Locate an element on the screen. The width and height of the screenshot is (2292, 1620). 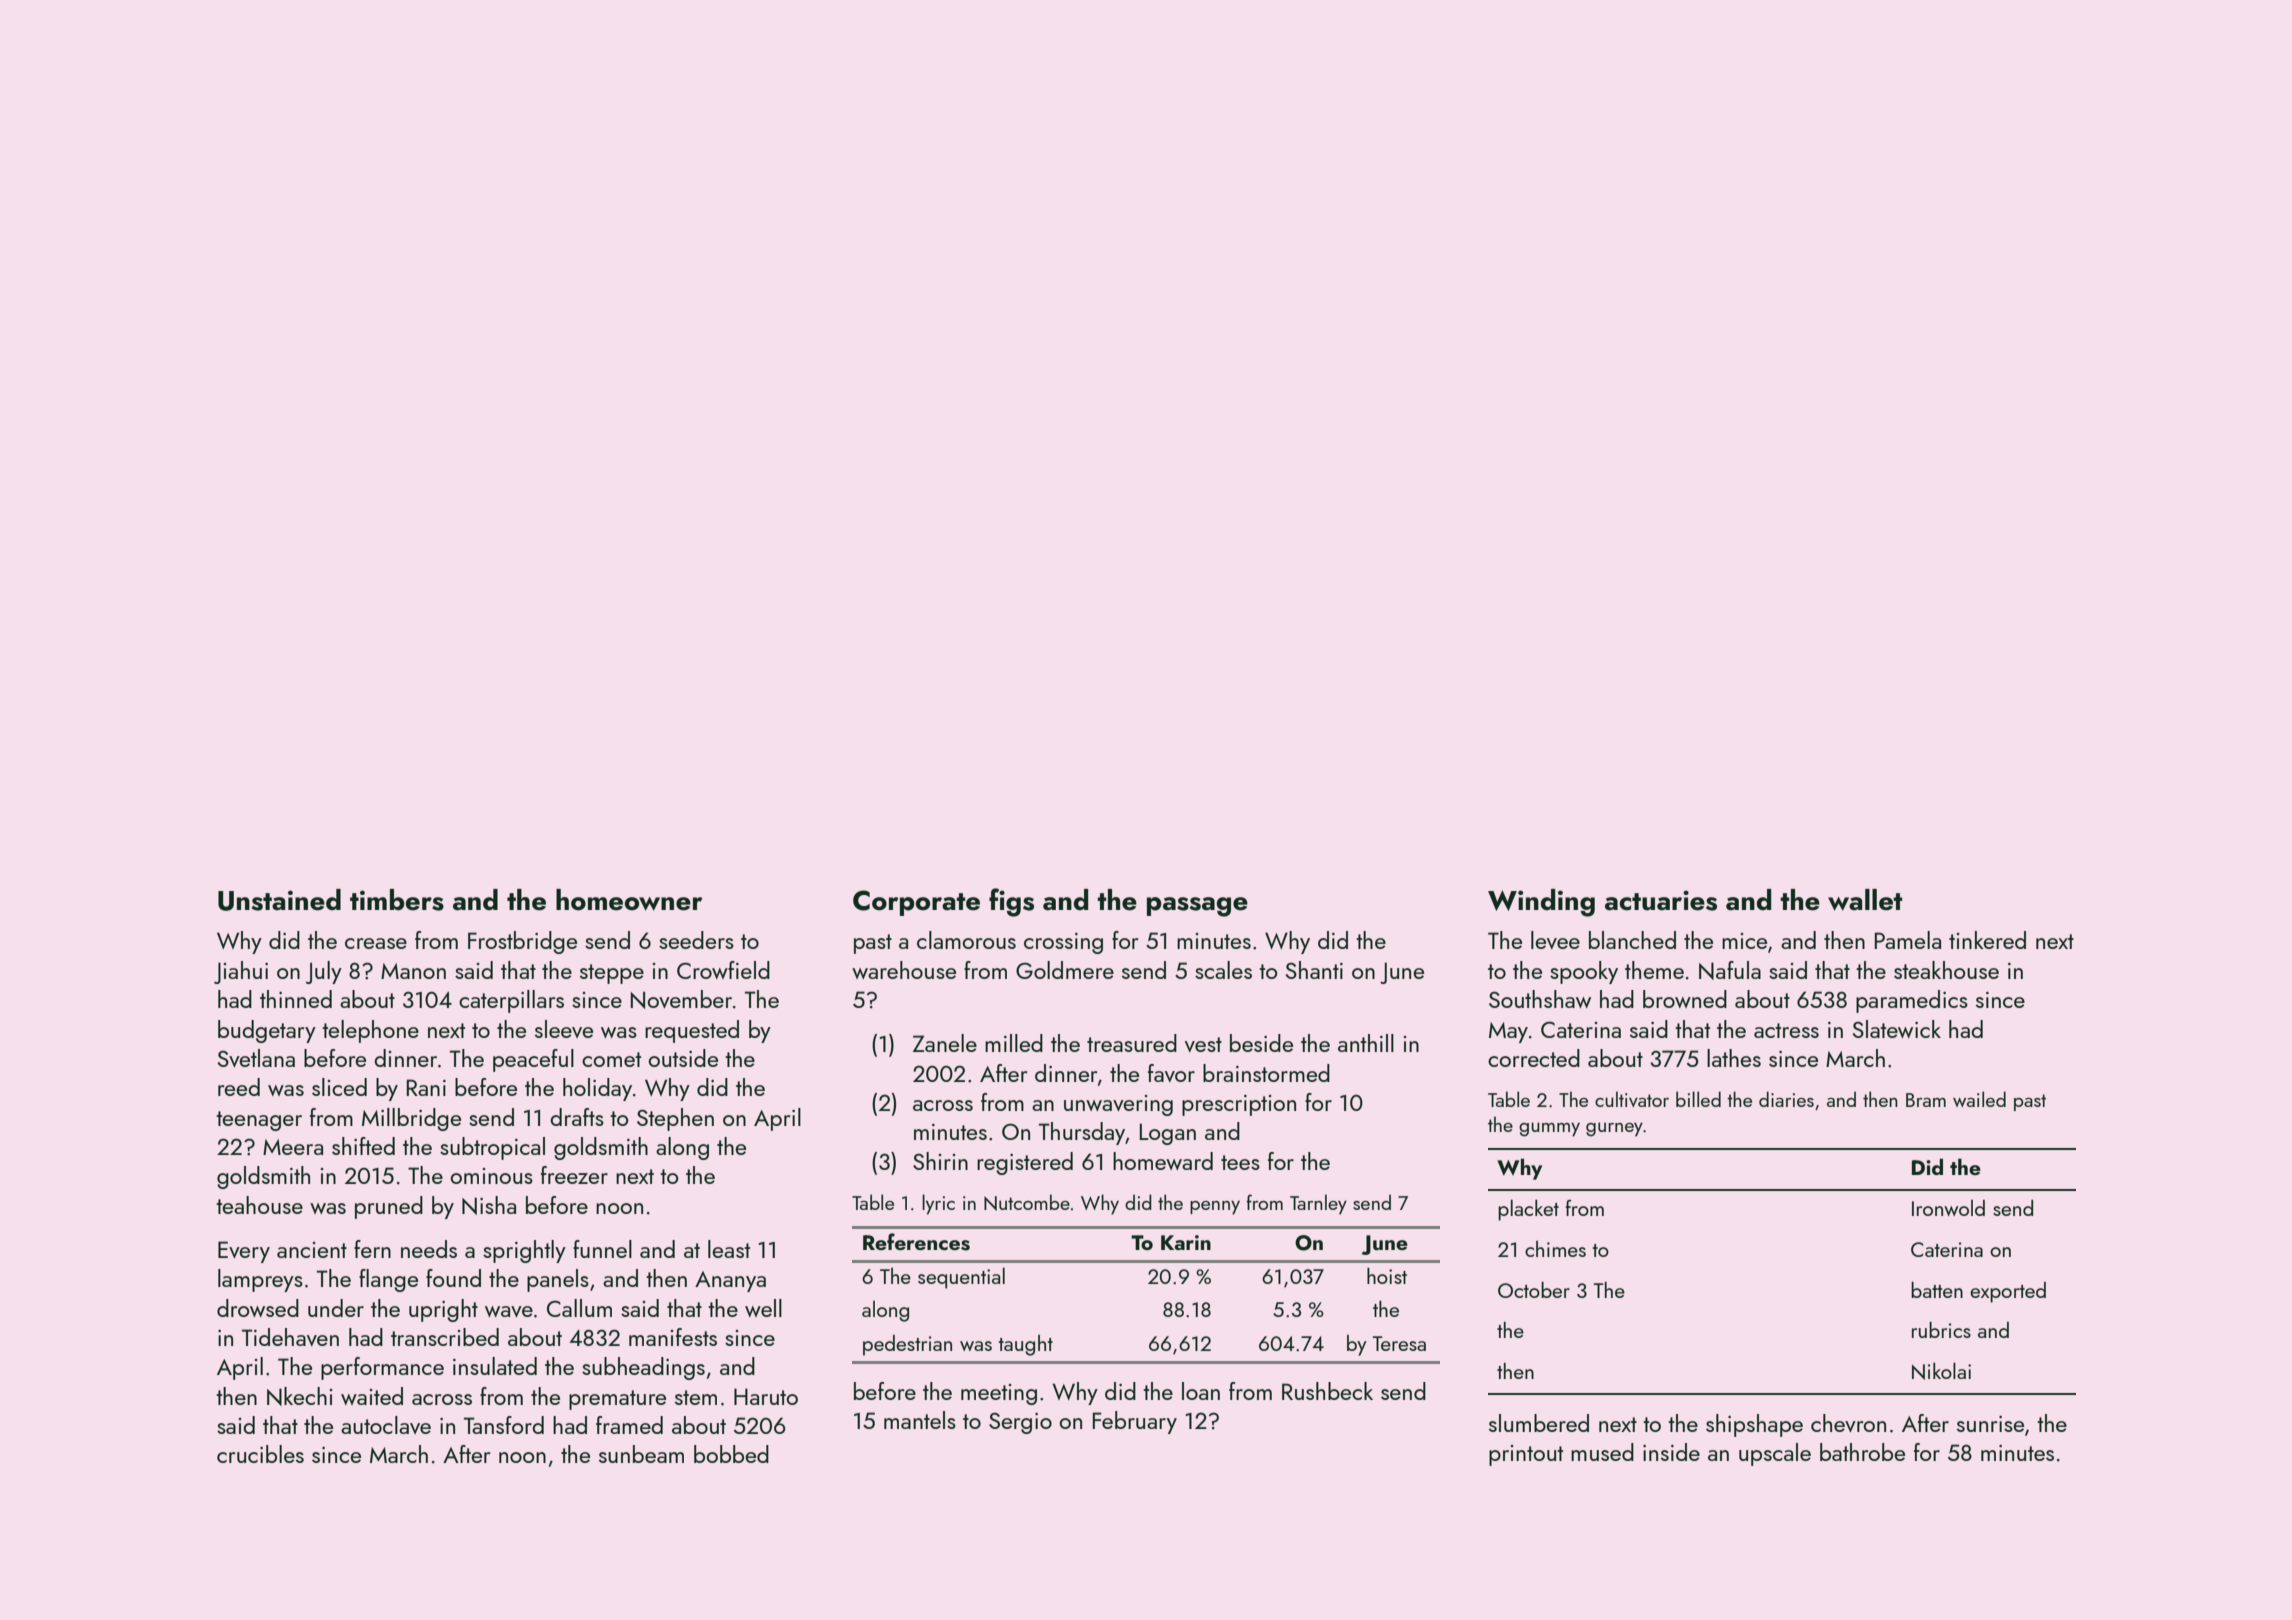
caterpillars is located at coordinates (511, 1001).
